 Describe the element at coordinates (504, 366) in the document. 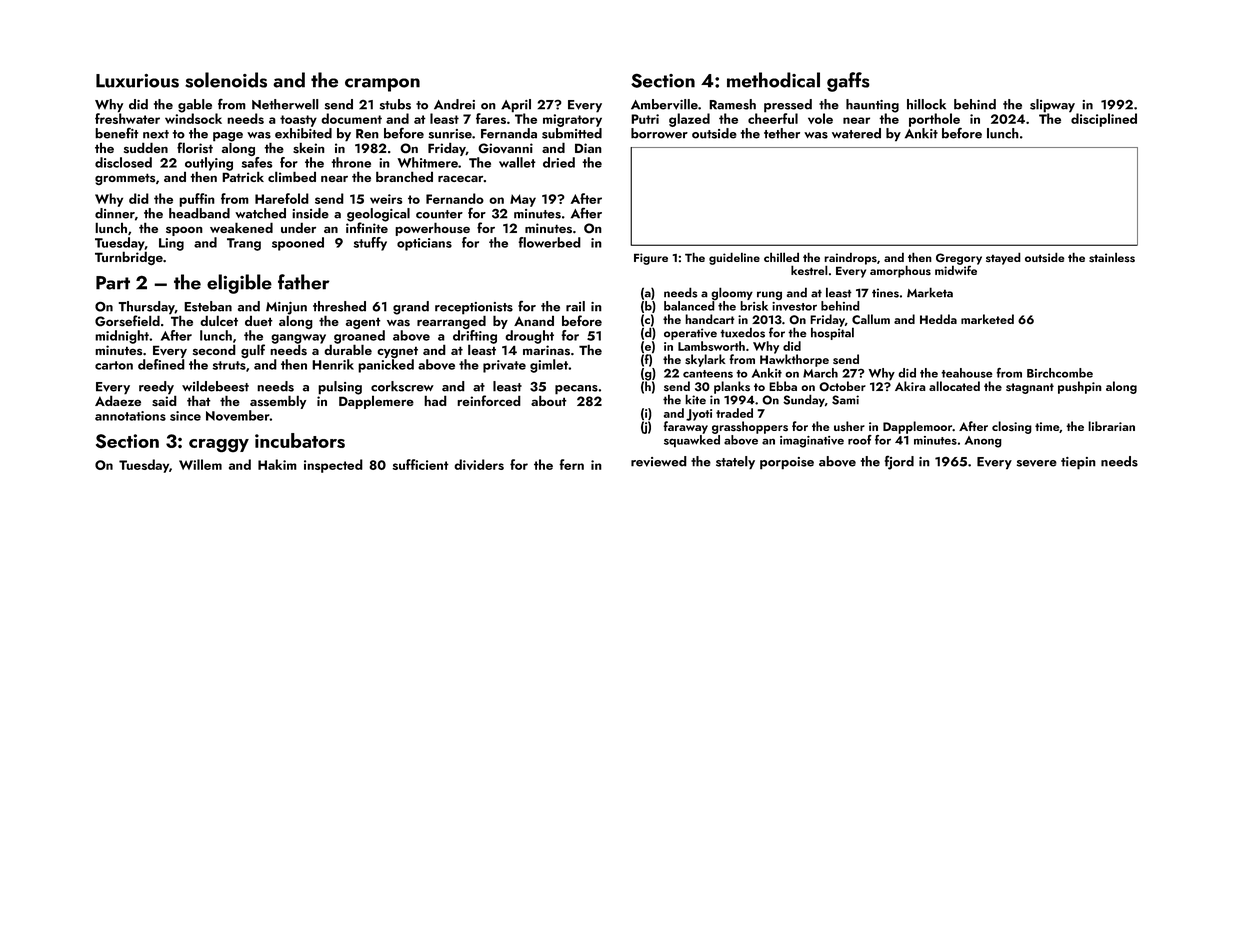

I see `private` at that location.
